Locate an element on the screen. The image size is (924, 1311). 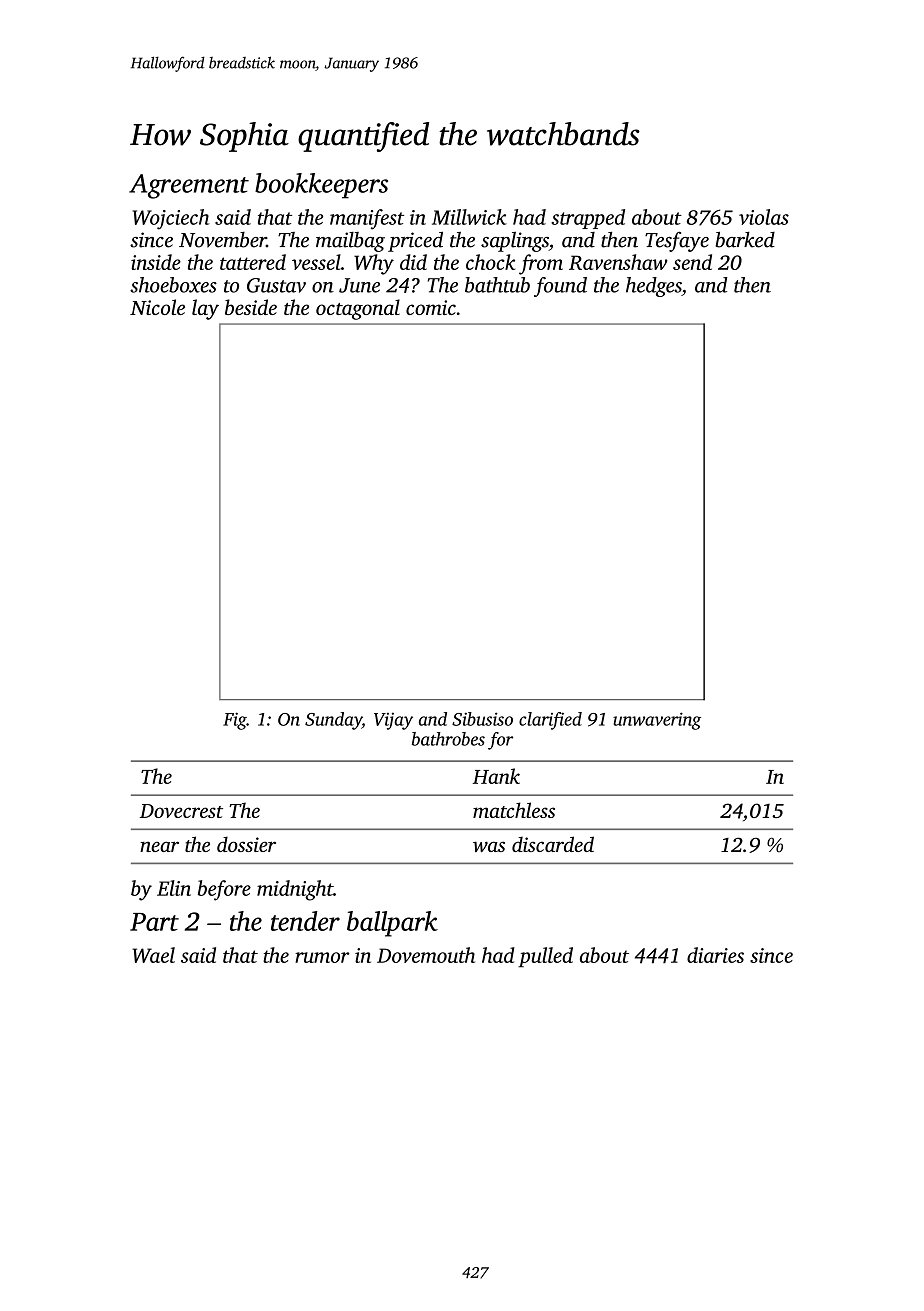
hedges is located at coordinates (654, 287).
